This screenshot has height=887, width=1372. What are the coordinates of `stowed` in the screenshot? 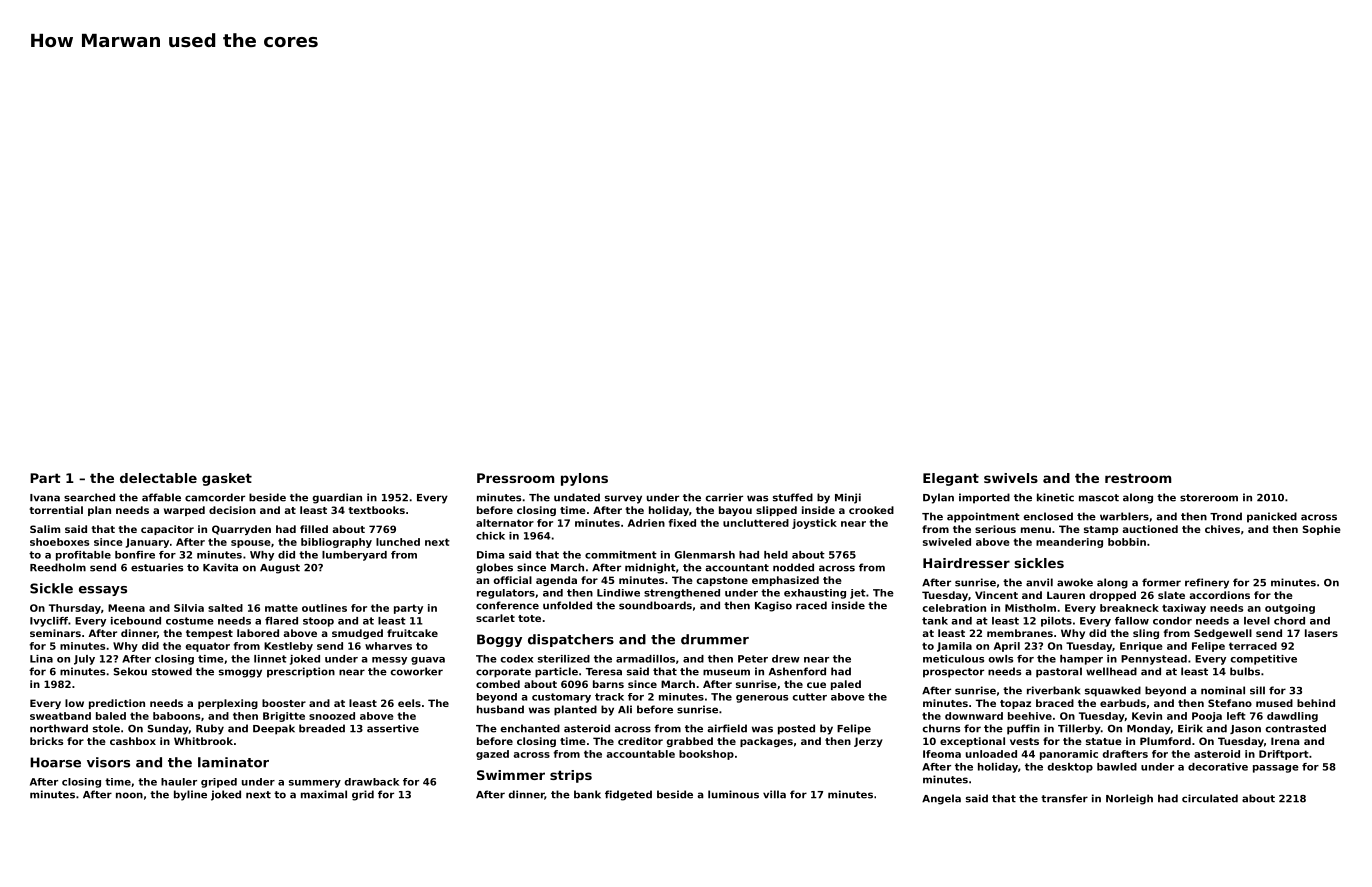 It's located at (172, 671).
